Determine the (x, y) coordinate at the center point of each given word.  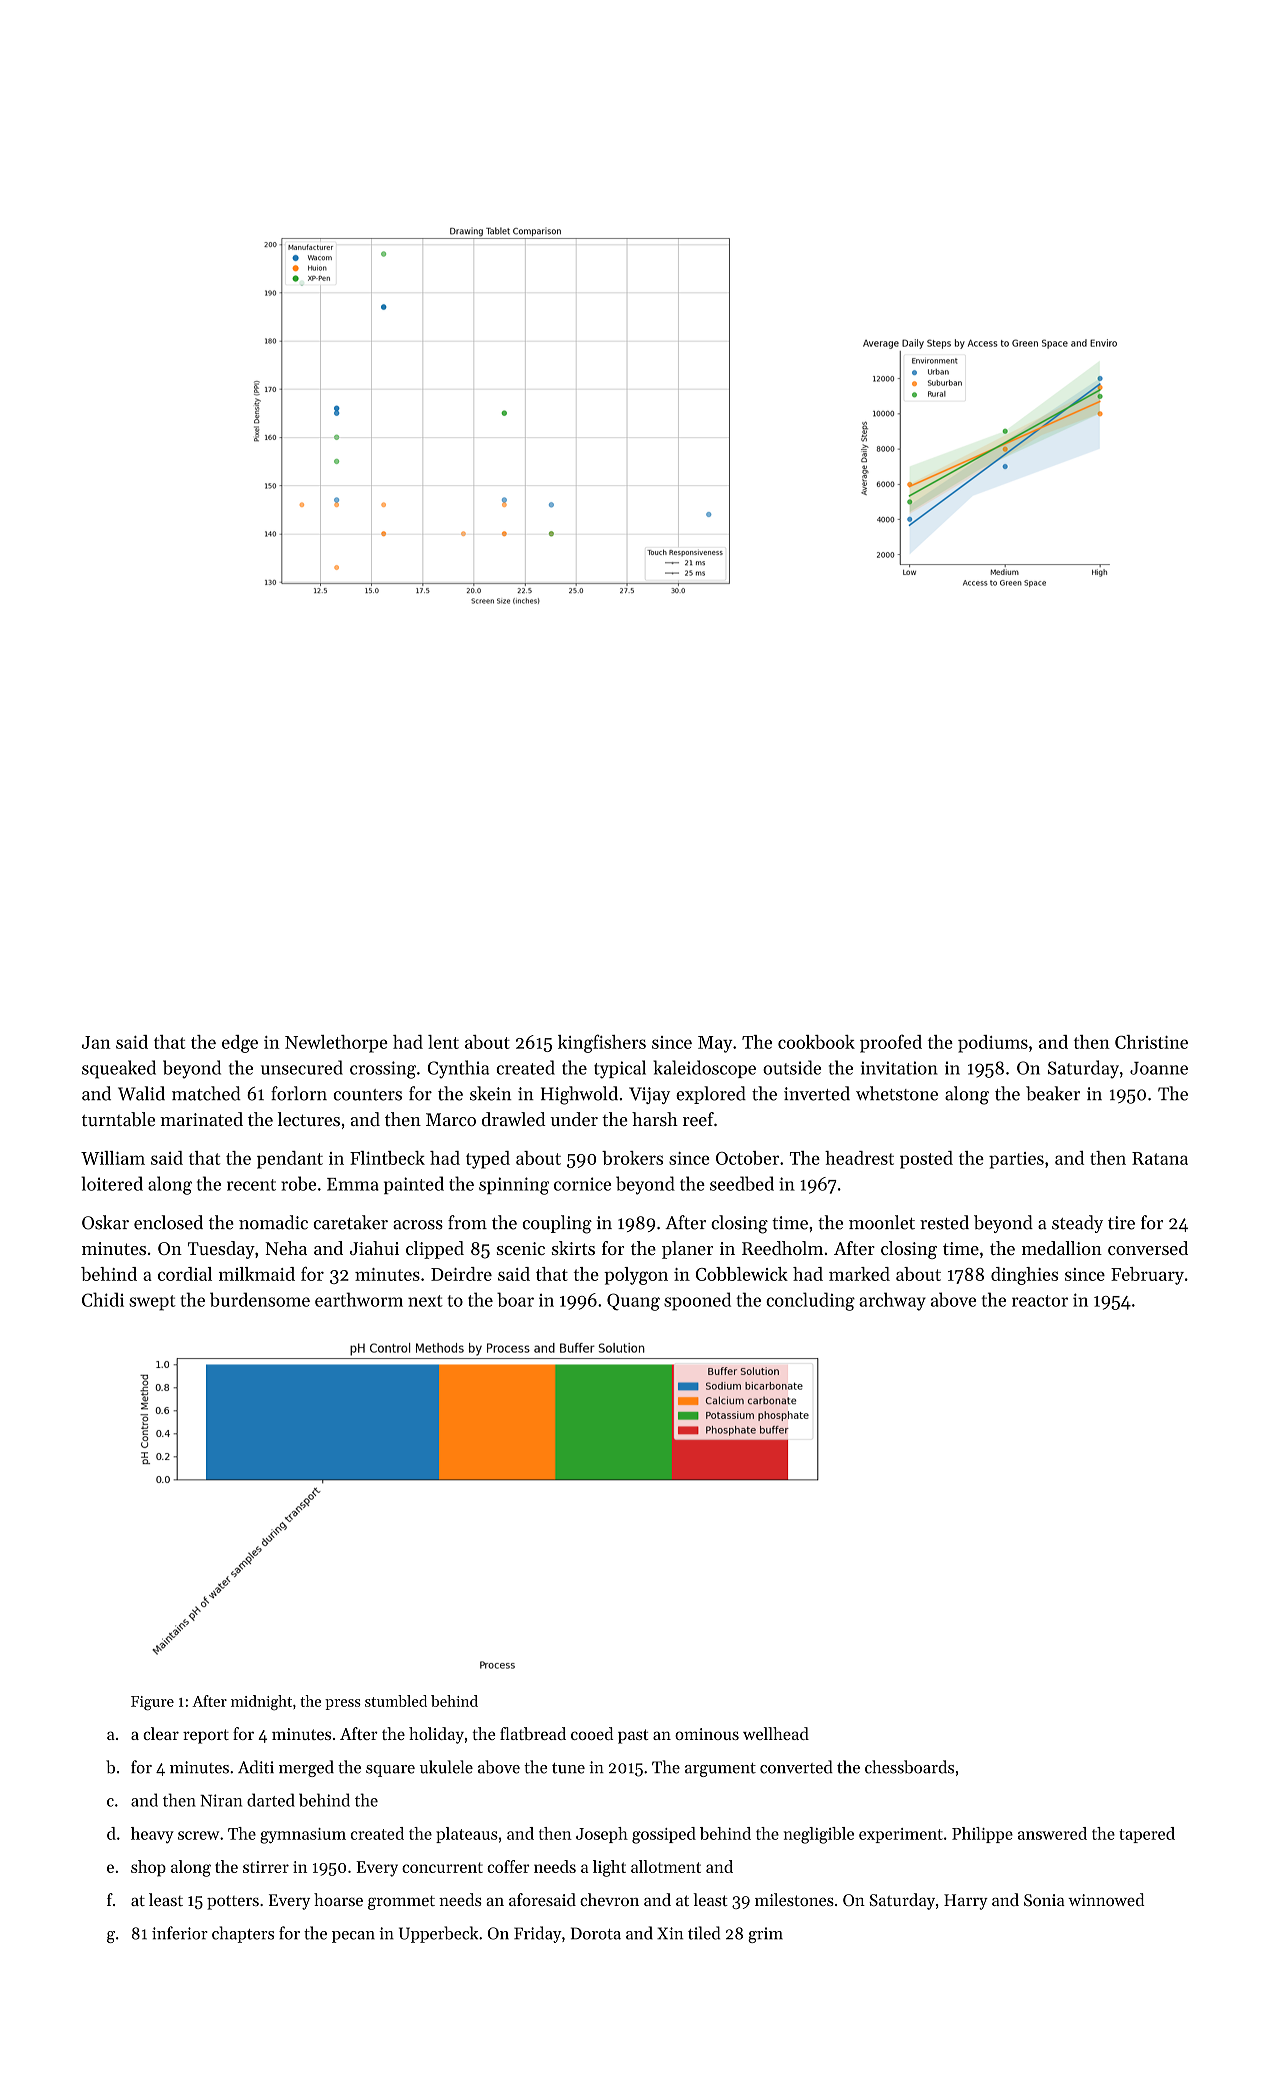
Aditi (256, 1767)
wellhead (776, 1733)
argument (720, 1770)
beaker (1053, 1093)
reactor (1040, 1301)
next (425, 1301)
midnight (261, 1702)
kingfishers (602, 1043)
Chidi (103, 1299)
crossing (383, 1070)
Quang (633, 1302)
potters (233, 1902)
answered (1052, 1833)
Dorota (596, 1933)
